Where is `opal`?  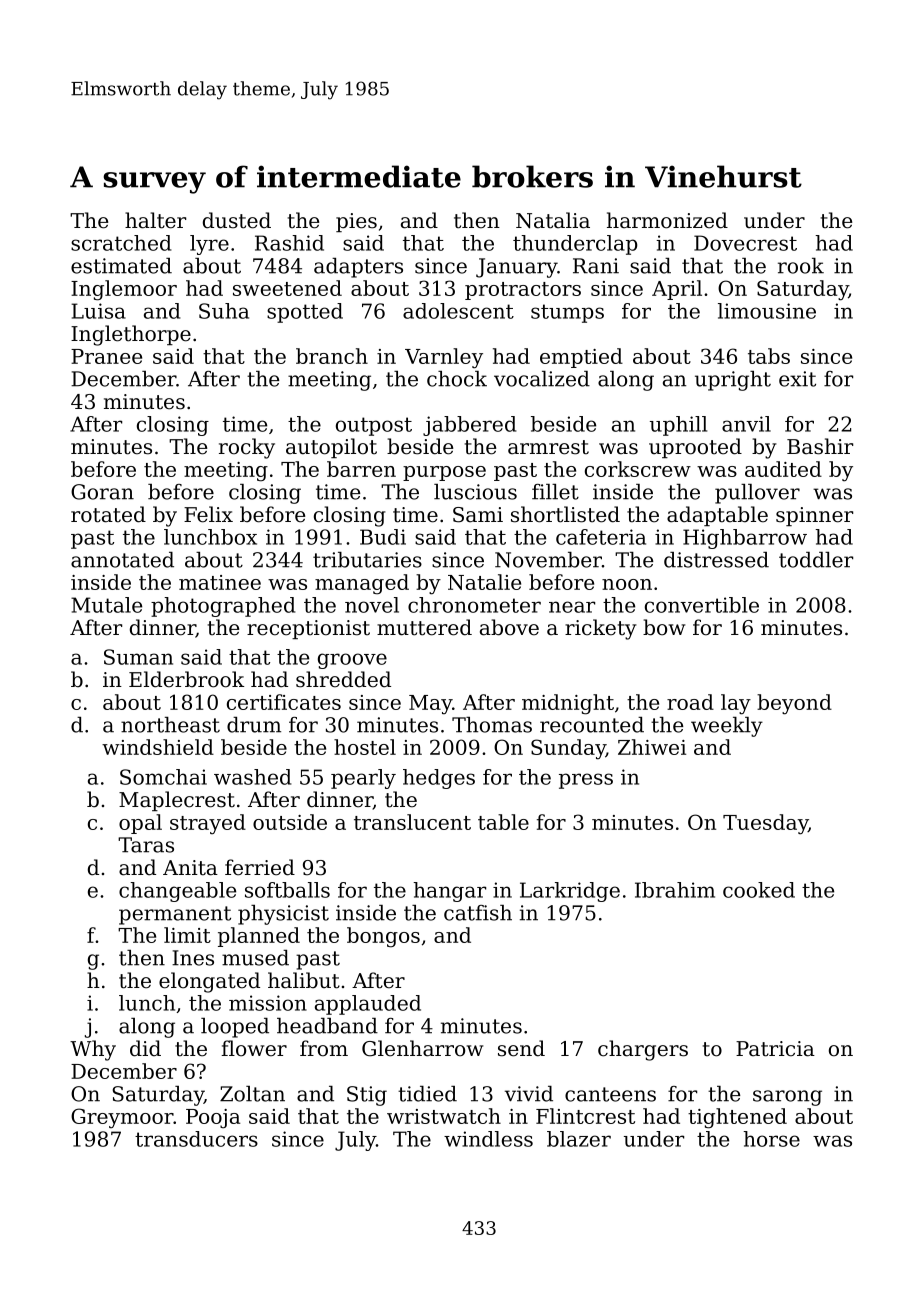
opal is located at coordinates (140, 824).
